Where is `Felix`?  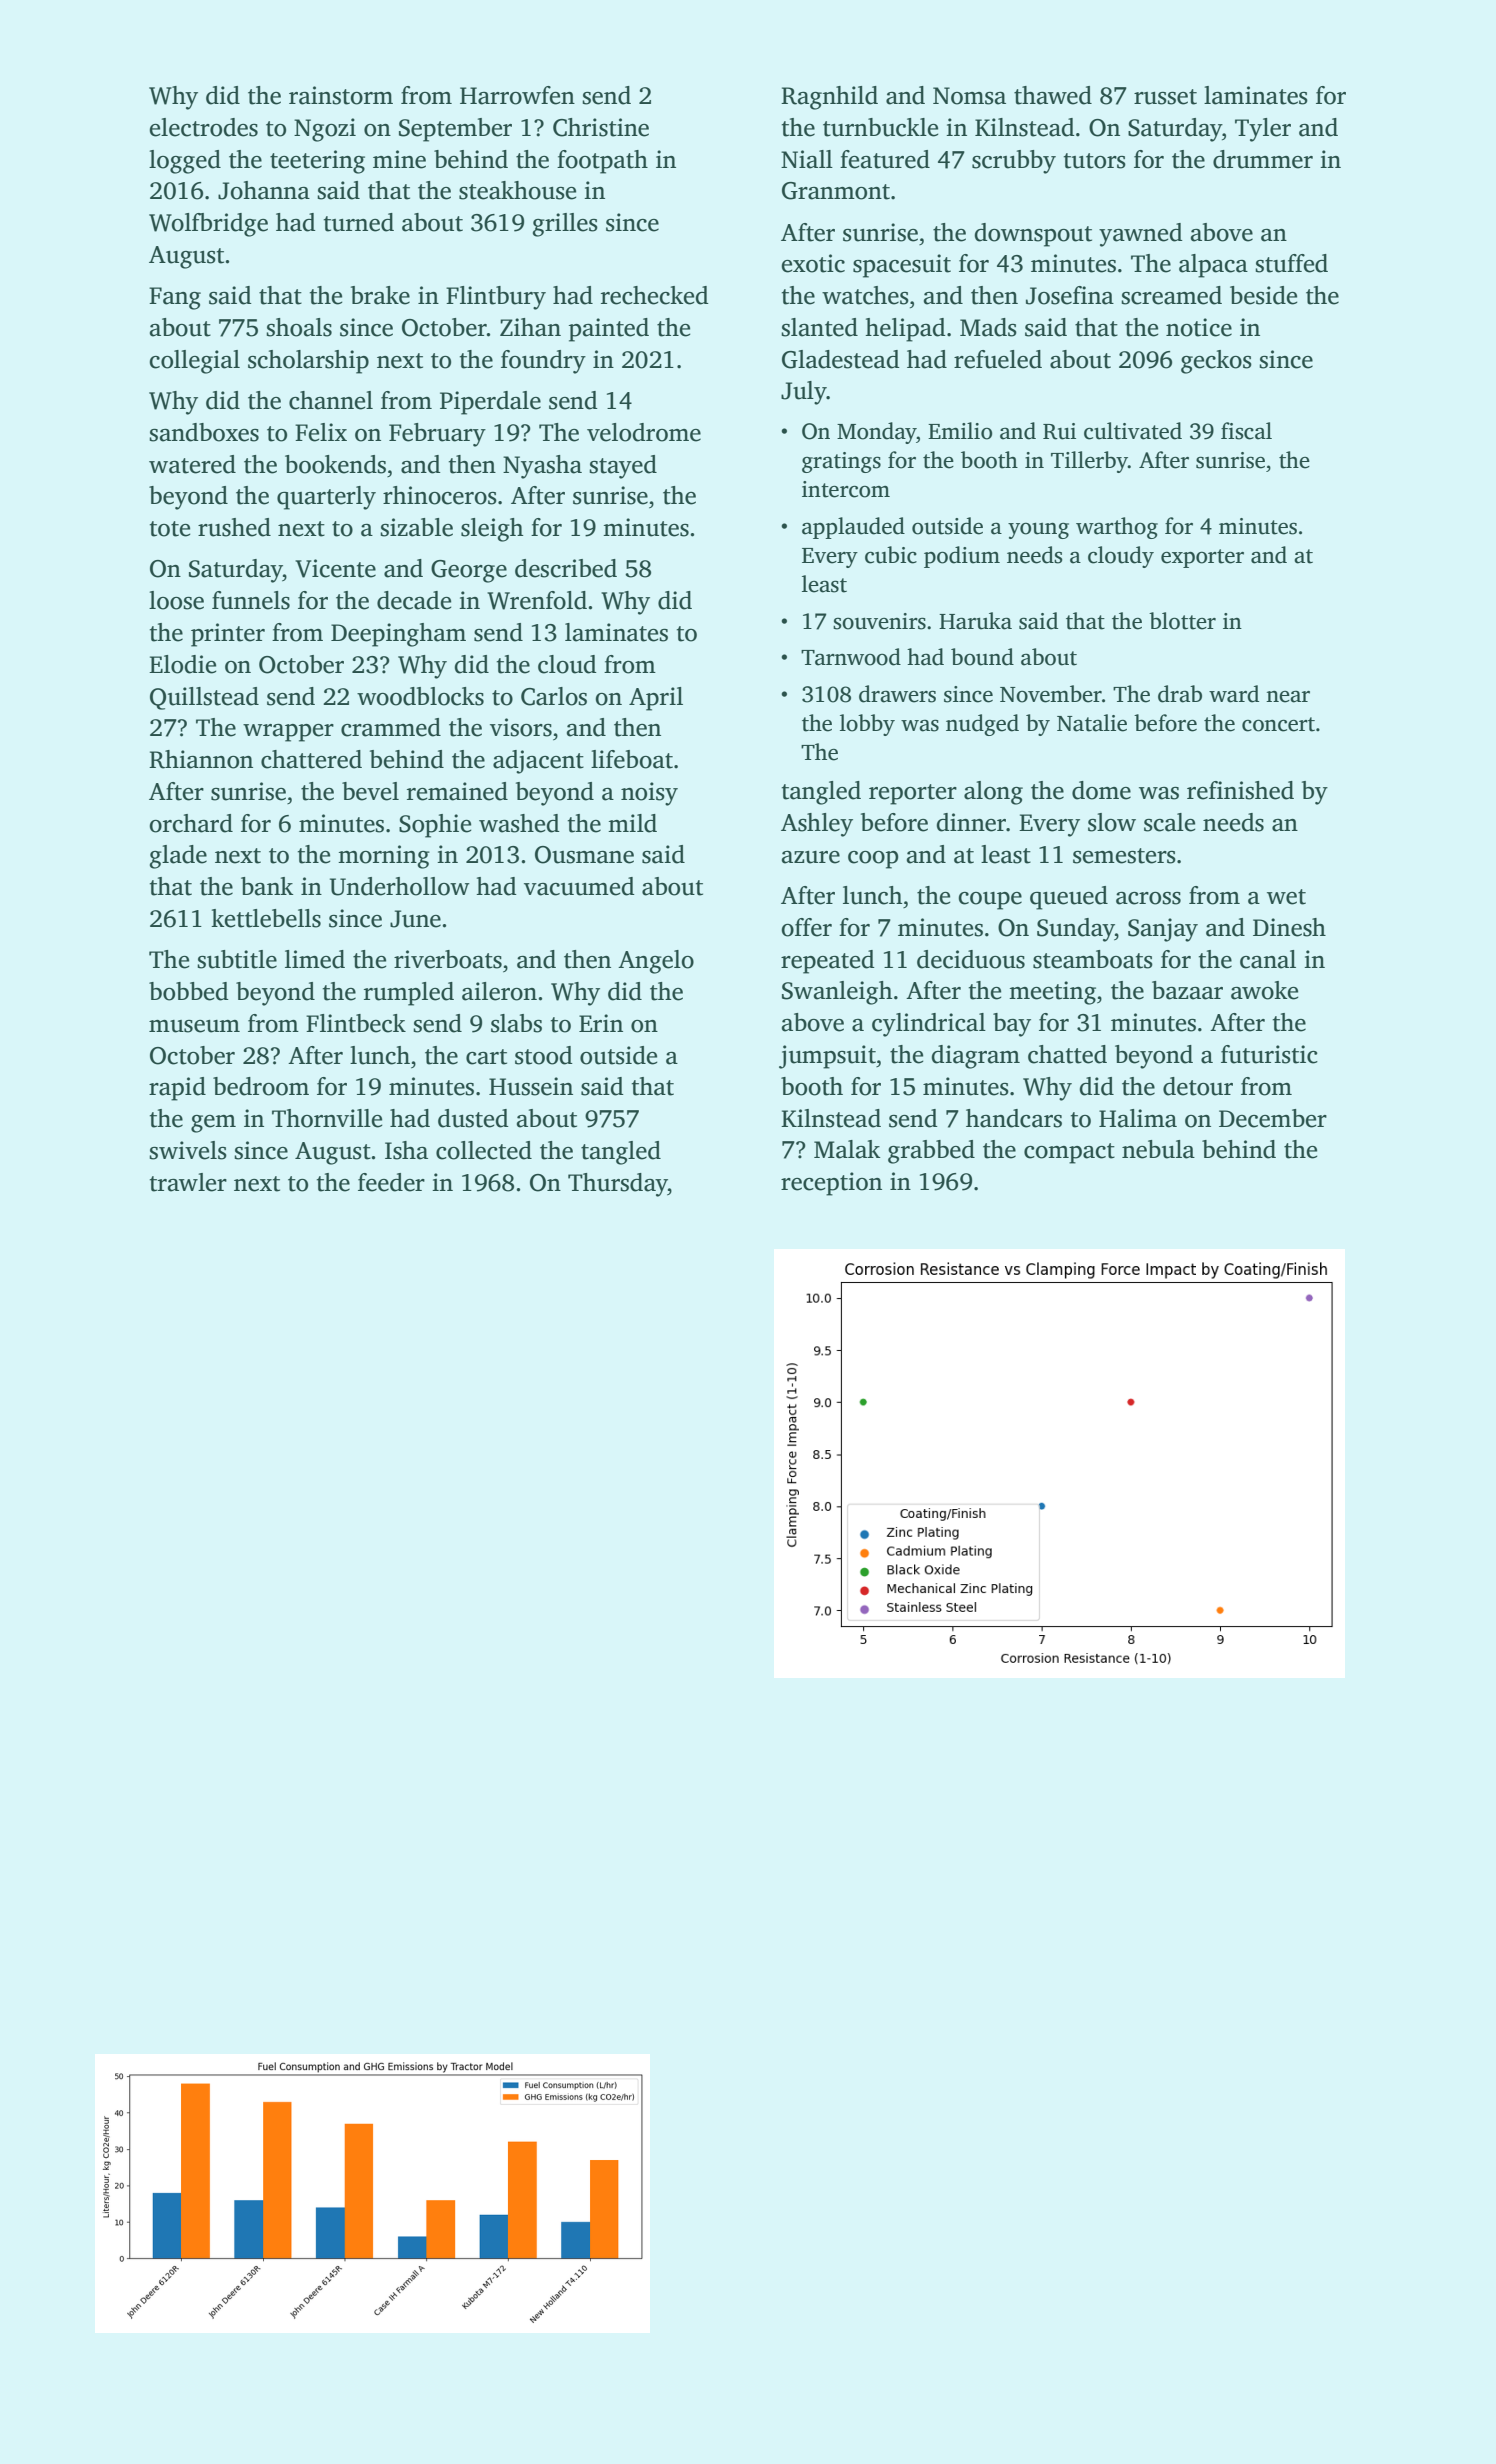
Felix is located at coordinates (321, 432).
